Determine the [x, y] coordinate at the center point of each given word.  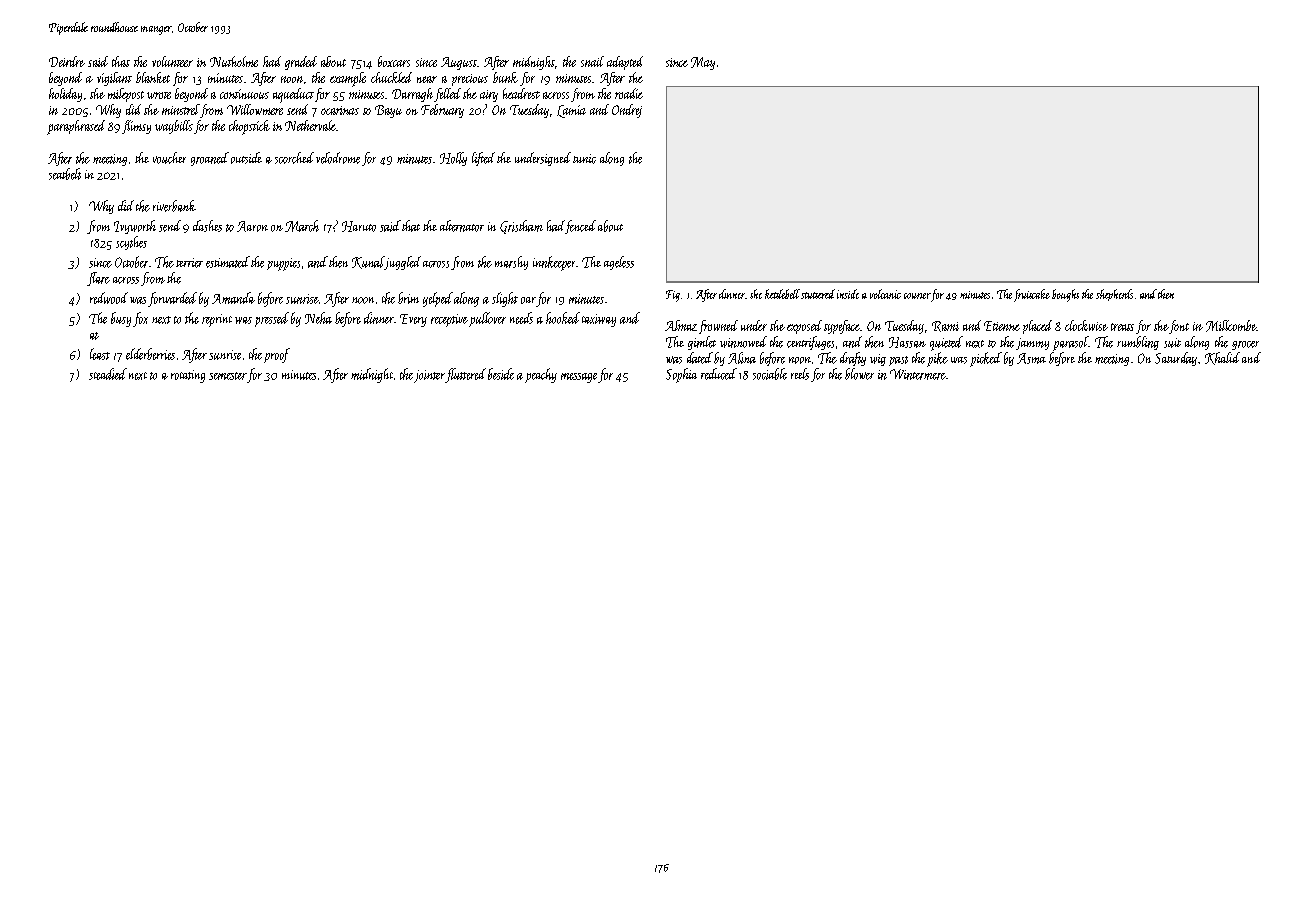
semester [228, 376]
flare [98, 279]
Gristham [521, 227]
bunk [505, 77]
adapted [625, 63]
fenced [580, 227]
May [703, 63]
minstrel [181, 109]
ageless [619, 263]
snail [592, 61]
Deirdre [67, 61]
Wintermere [918, 374]
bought [1065, 295]
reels [800, 374]
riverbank [174, 206]
